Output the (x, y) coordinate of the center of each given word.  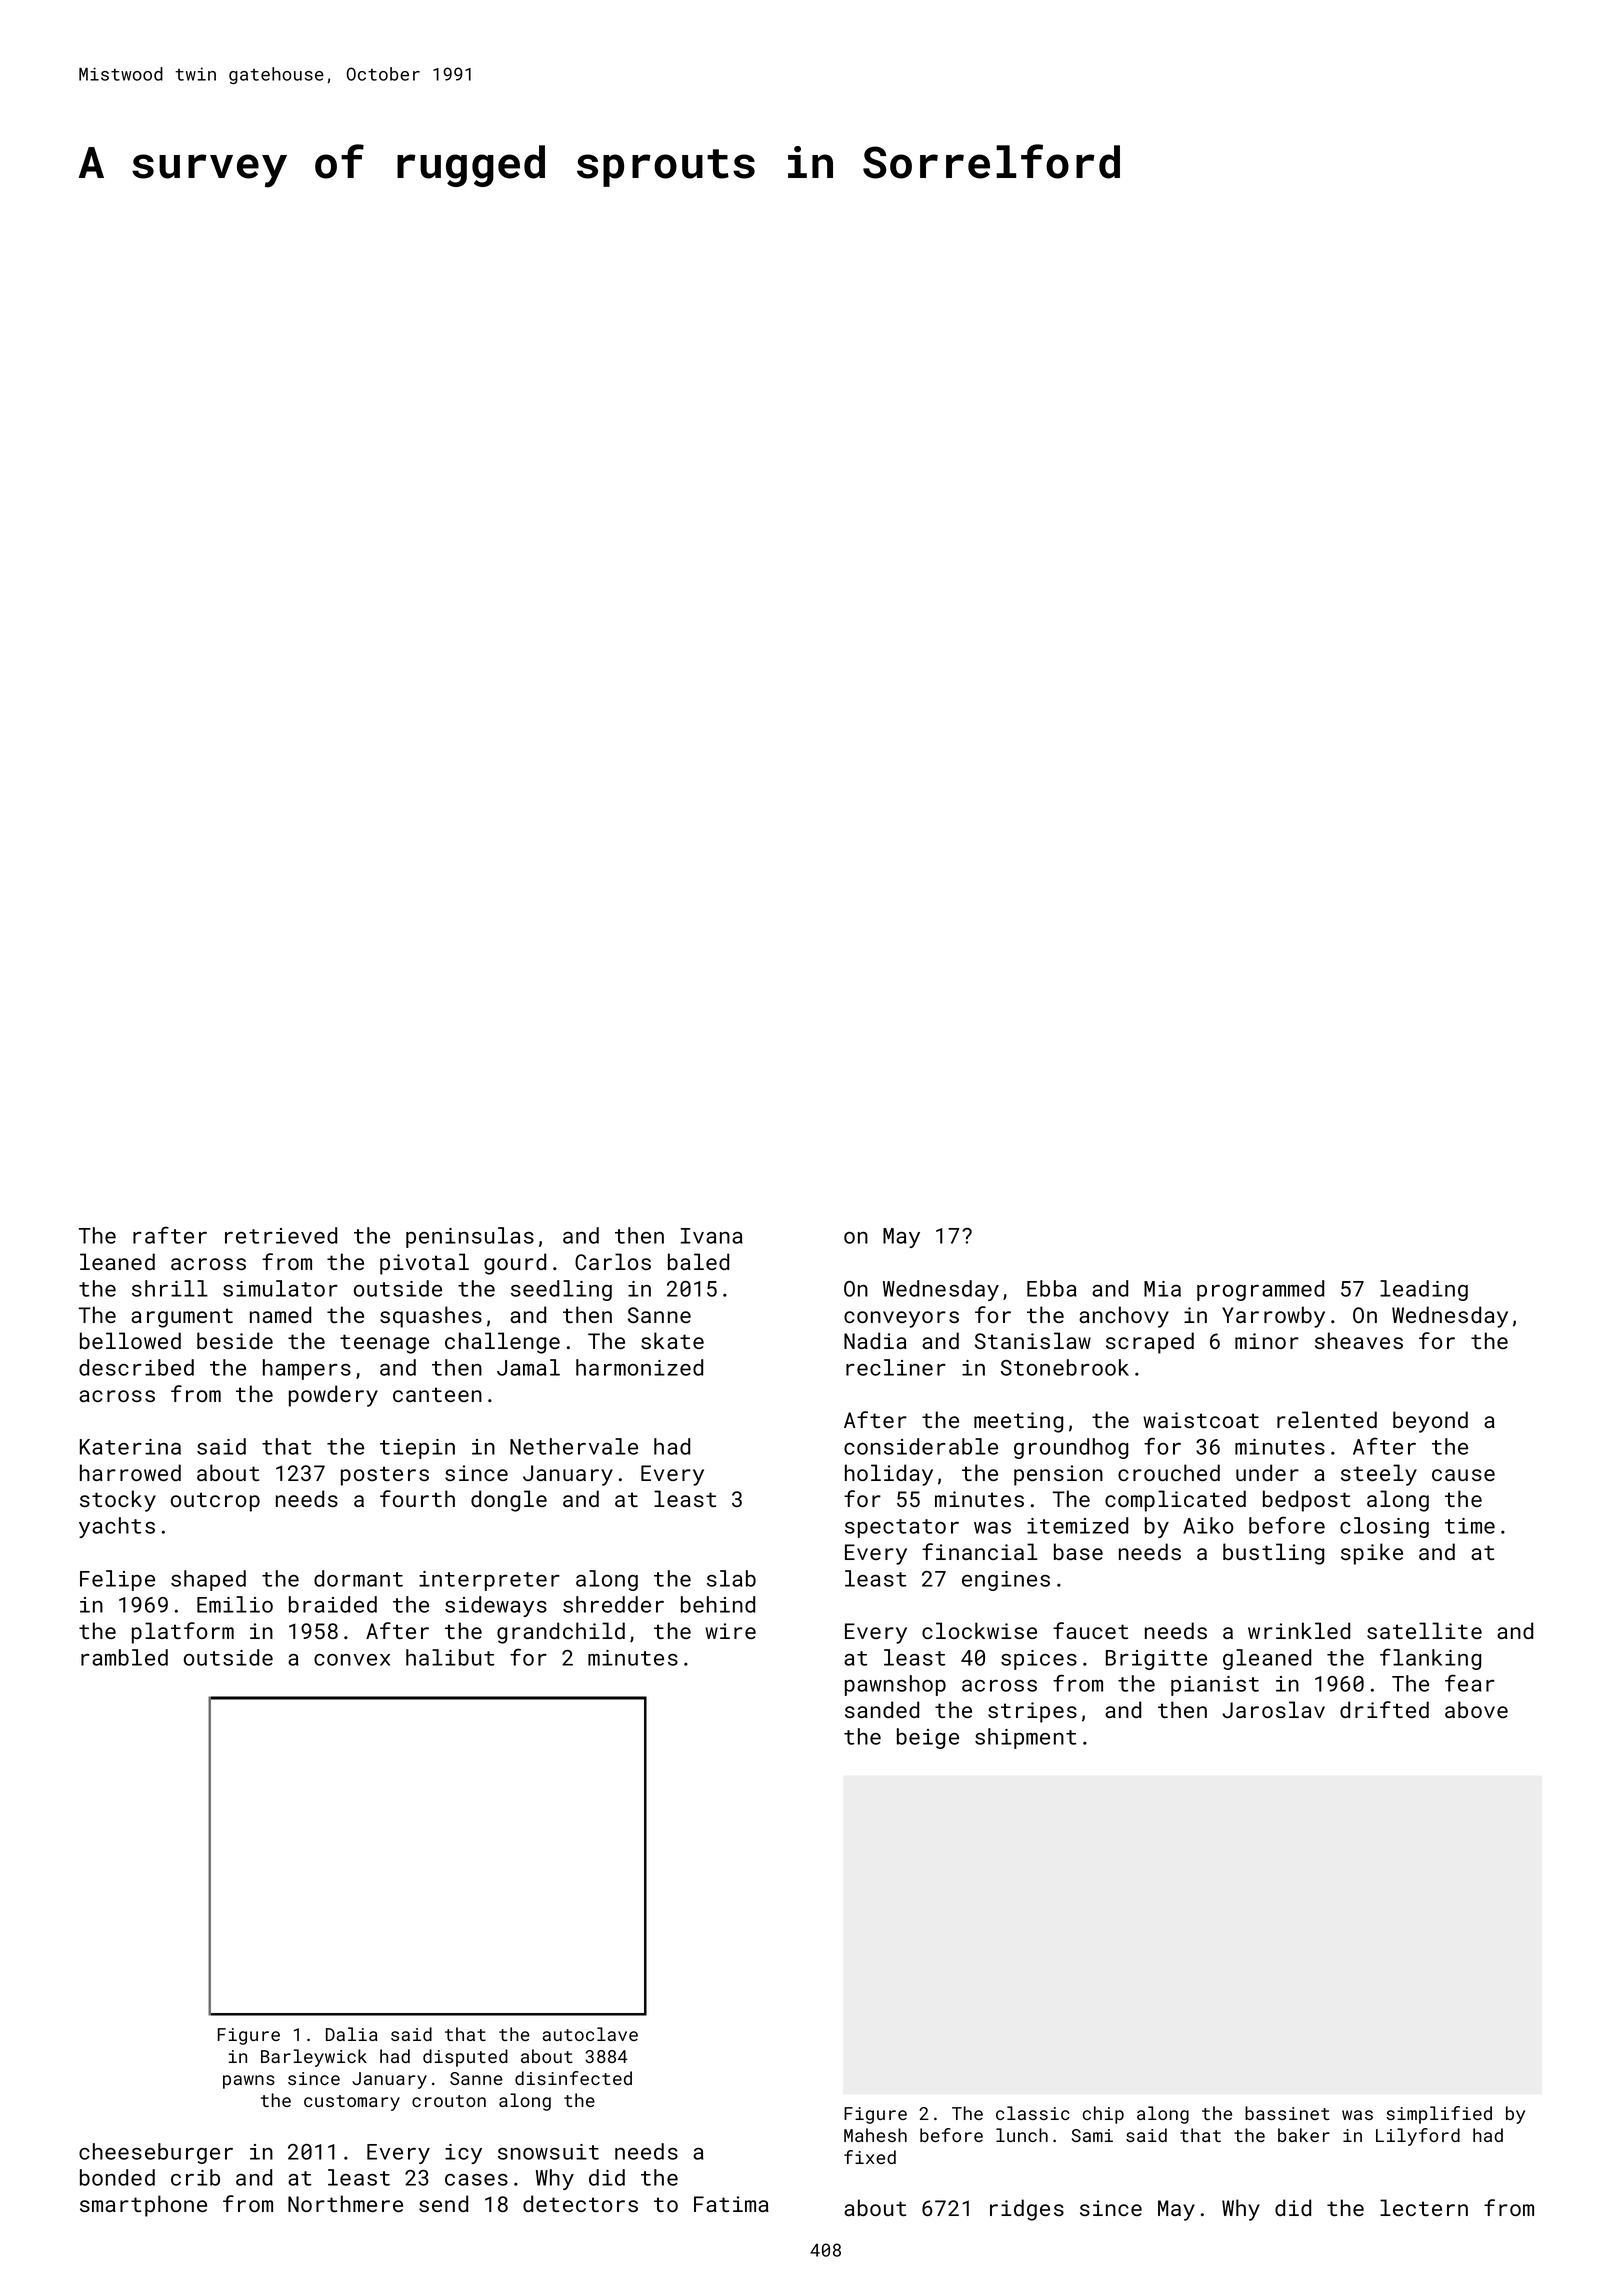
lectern (1424, 2207)
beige (928, 1738)
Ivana (712, 1236)
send (443, 2203)
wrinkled (1299, 1630)
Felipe (117, 1580)
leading (1424, 1290)
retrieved (281, 1235)
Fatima (731, 2204)
